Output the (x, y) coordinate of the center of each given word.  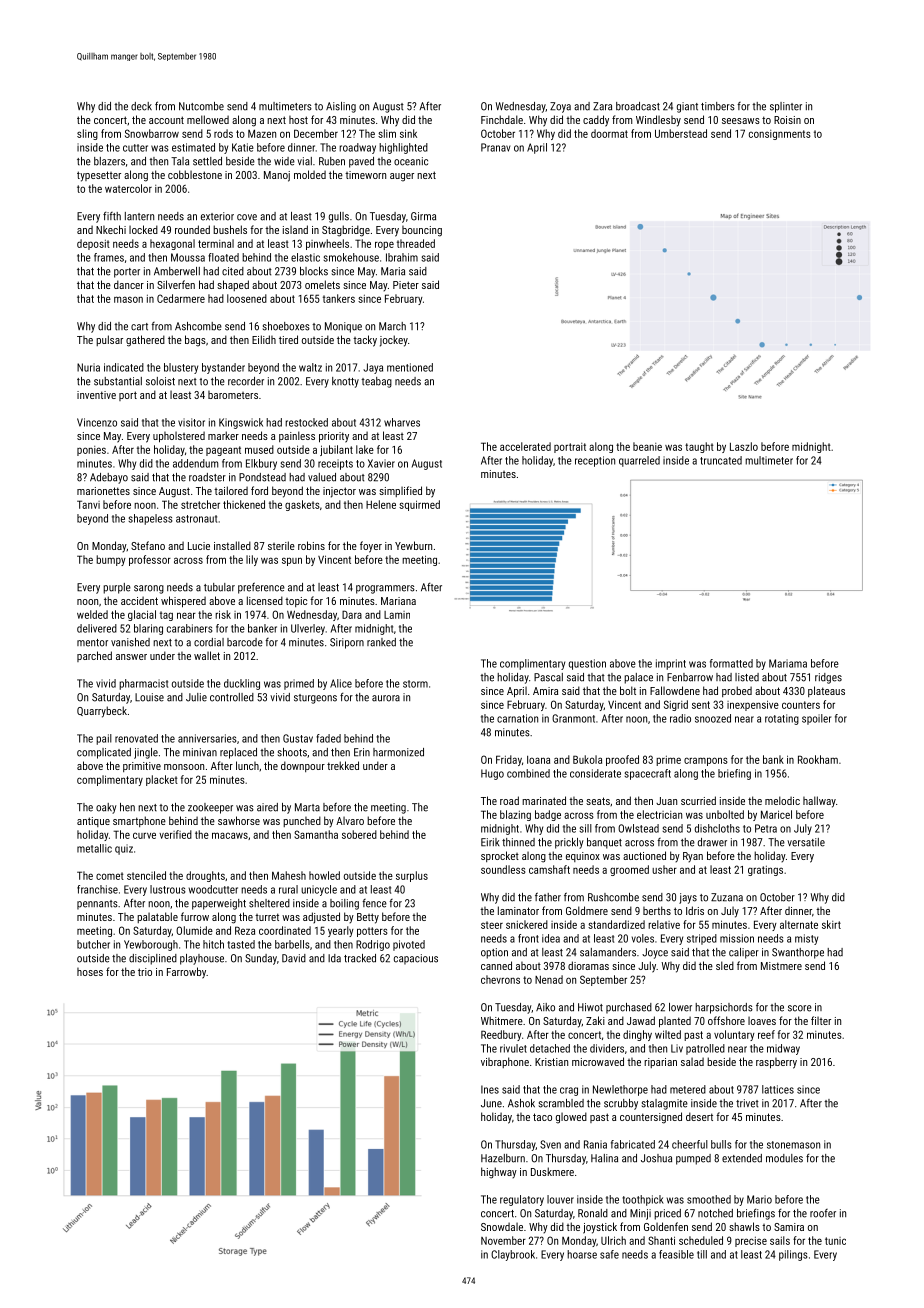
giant (687, 107)
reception (595, 461)
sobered (359, 834)
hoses (90, 972)
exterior (217, 216)
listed (747, 677)
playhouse (202, 959)
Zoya (560, 107)
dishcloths (717, 828)
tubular (219, 587)
